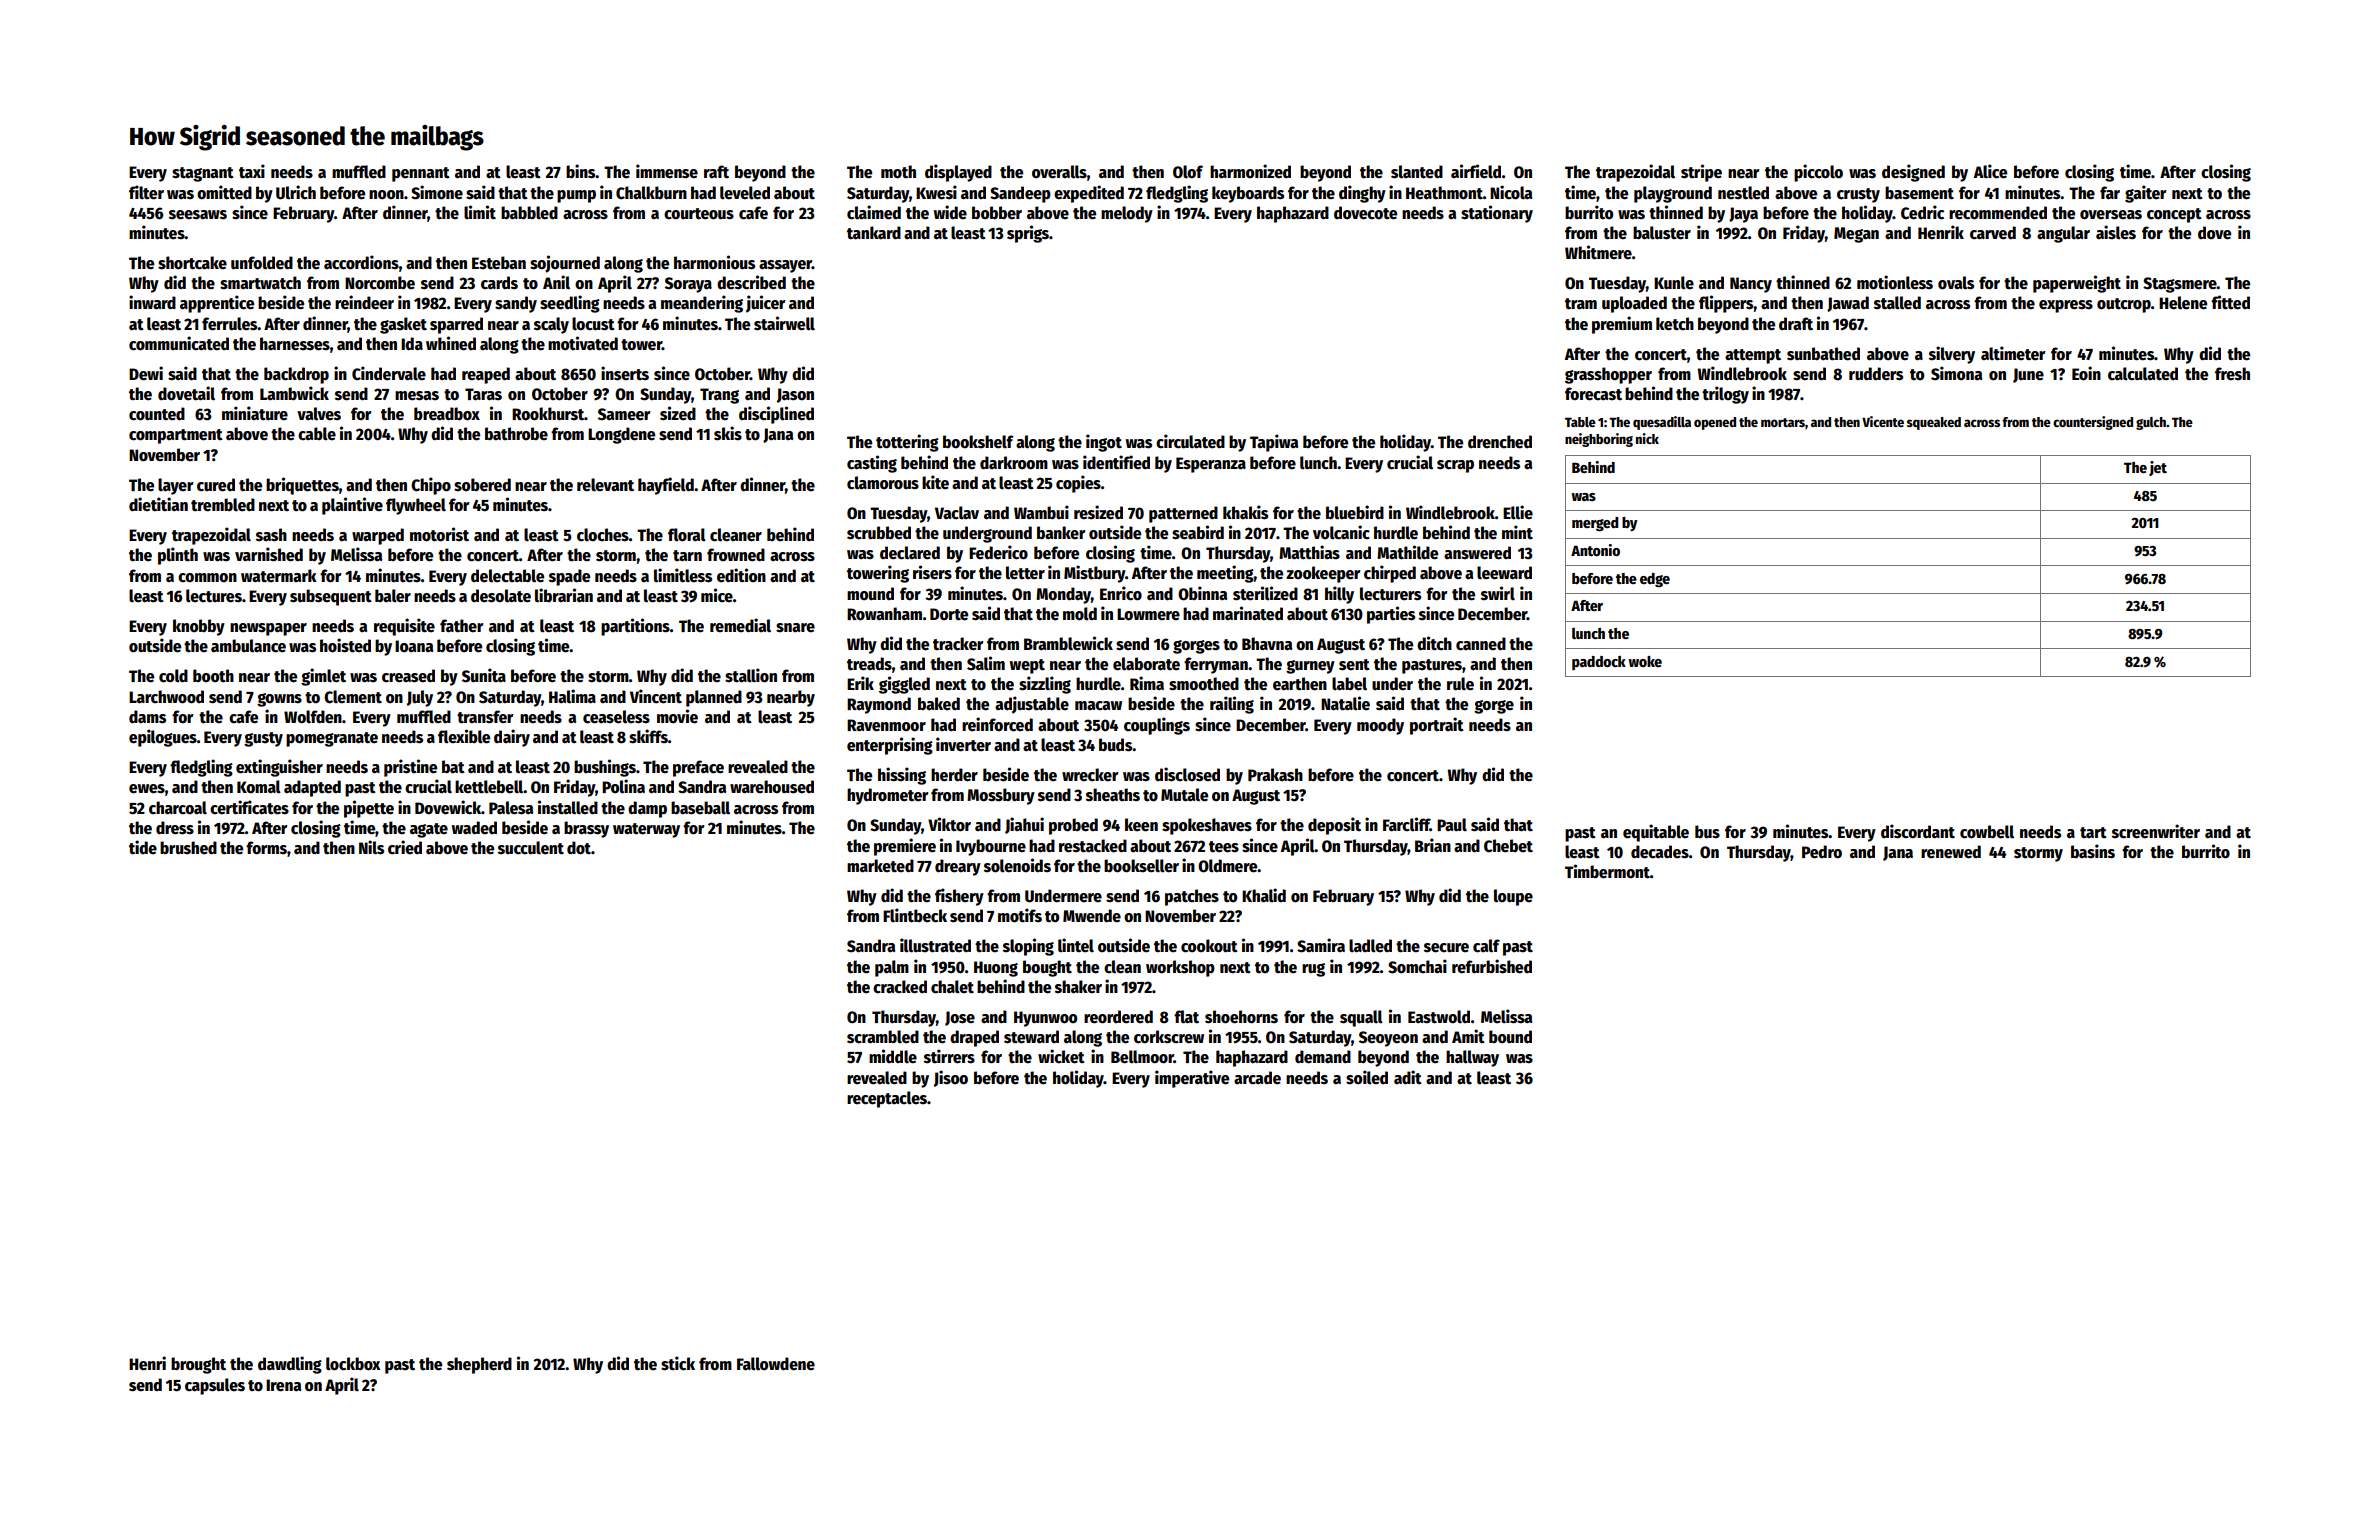  What do you see at coordinates (951, 1078) in the screenshot?
I see `Jisoo` at bounding box center [951, 1078].
